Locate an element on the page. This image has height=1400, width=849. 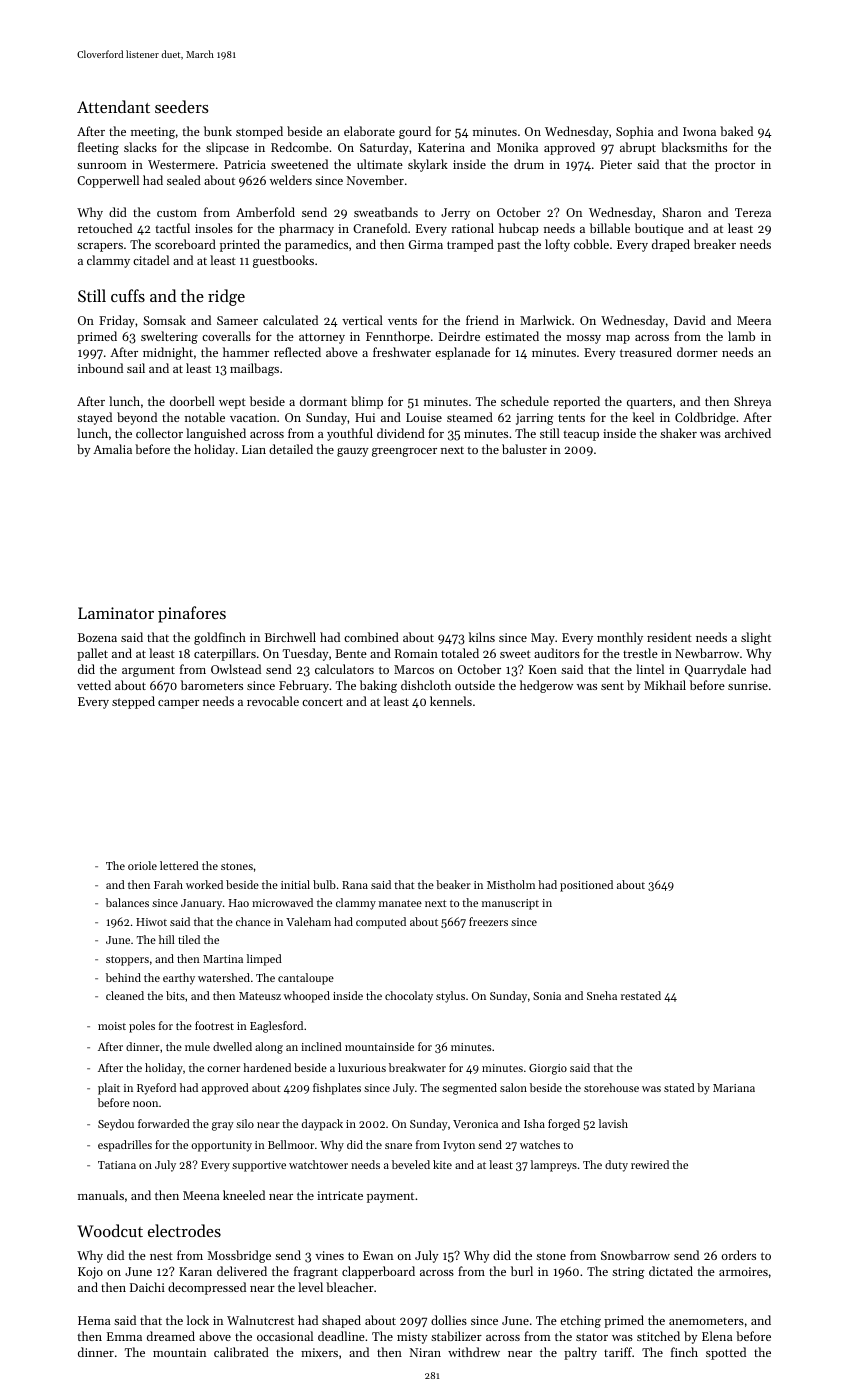
teacup is located at coordinates (581, 435).
